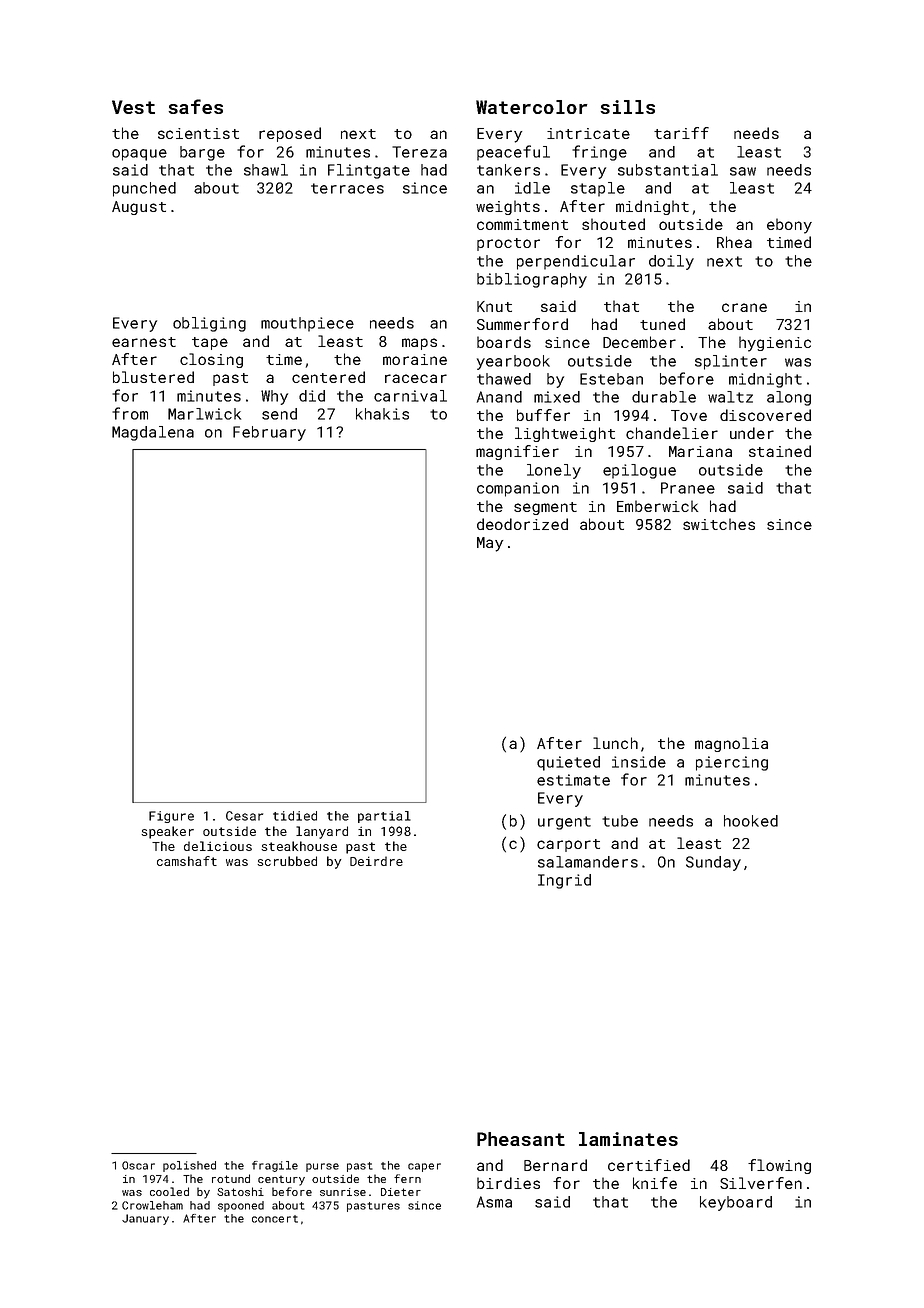 The height and width of the page is (1308, 924). Describe the element at coordinates (269, 433) in the page. I see `February` at that location.
